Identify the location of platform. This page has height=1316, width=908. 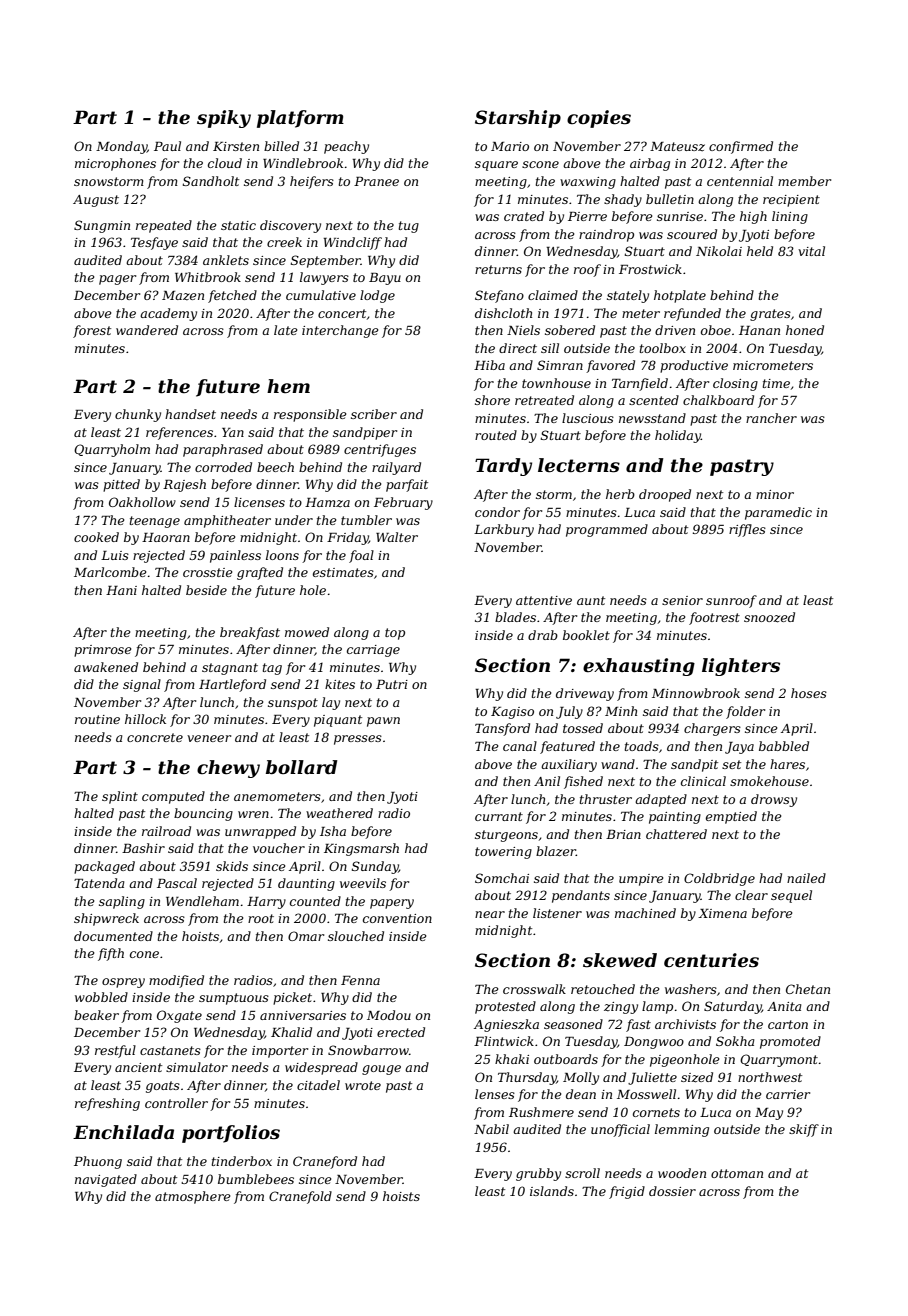
(300, 119).
